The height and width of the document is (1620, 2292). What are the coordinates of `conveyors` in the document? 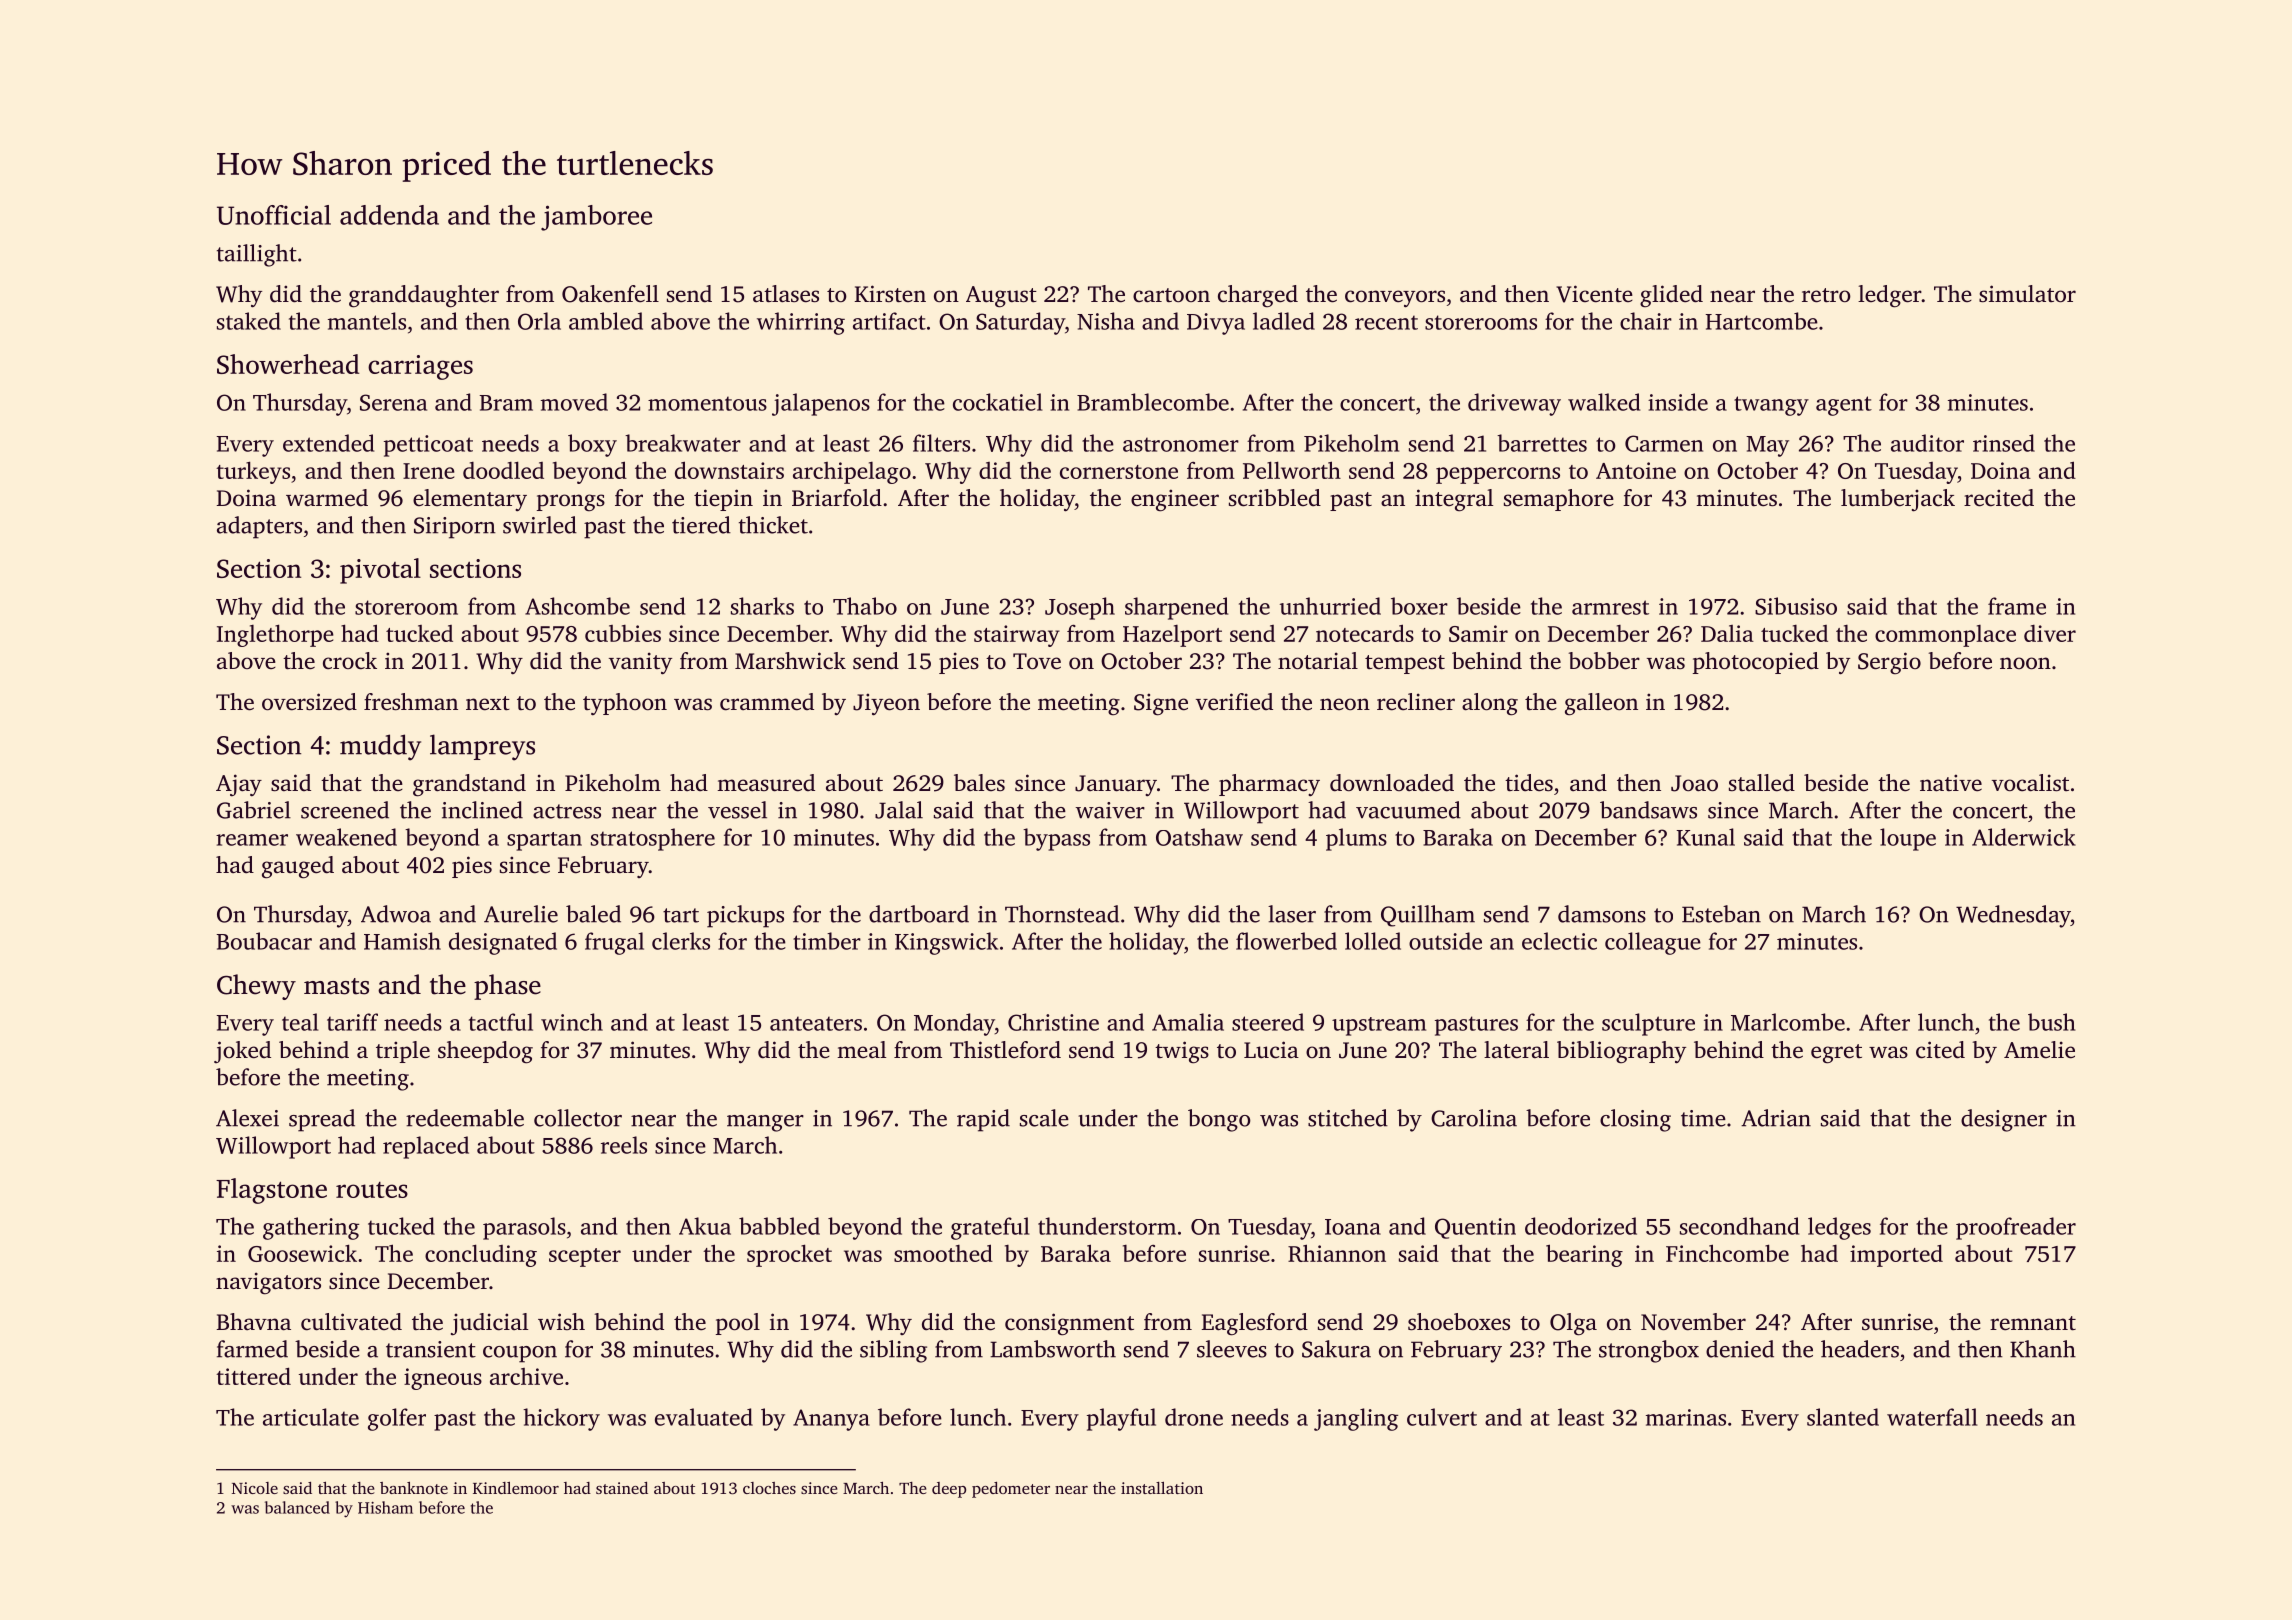 It's located at (1395, 299).
